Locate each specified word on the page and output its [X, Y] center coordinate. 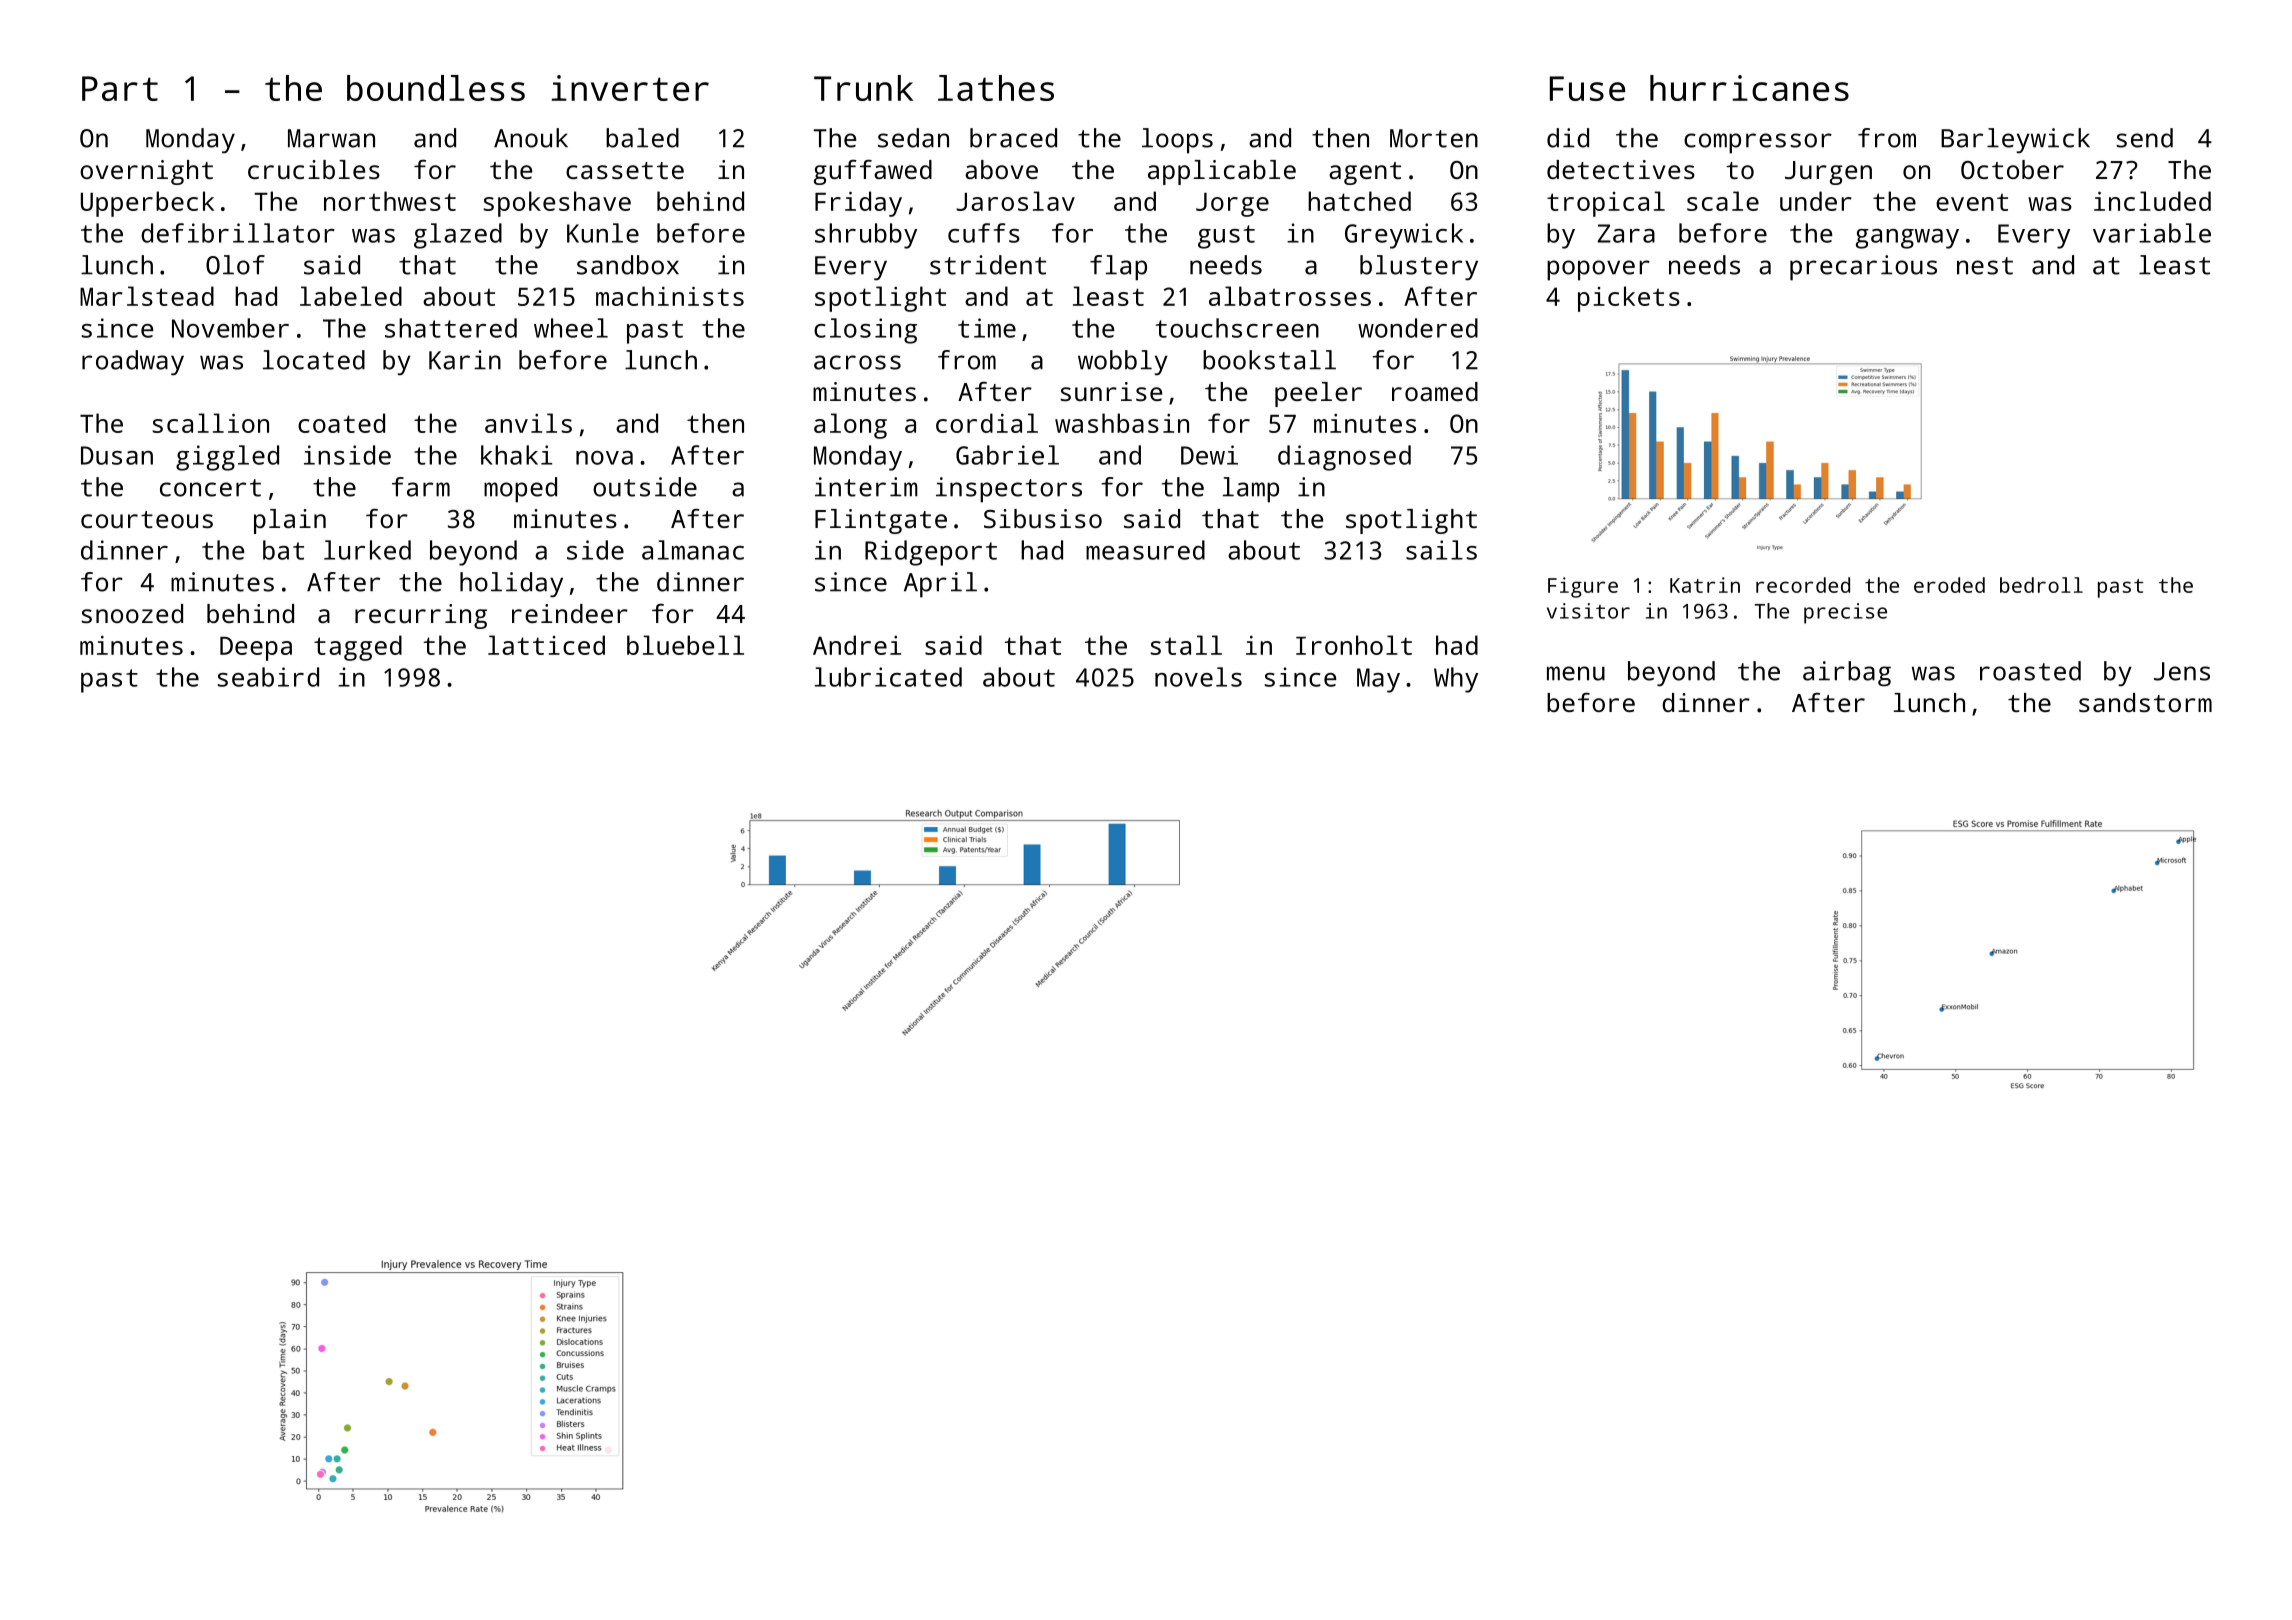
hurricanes [1749, 88]
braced [1013, 138]
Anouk [531, 138]
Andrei [857, 645]
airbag [1847, 674]
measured [1145, 550]
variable [2152, 233]
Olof [235, 265]
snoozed [132, 613]
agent [1365, 173]
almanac [693, 550]
